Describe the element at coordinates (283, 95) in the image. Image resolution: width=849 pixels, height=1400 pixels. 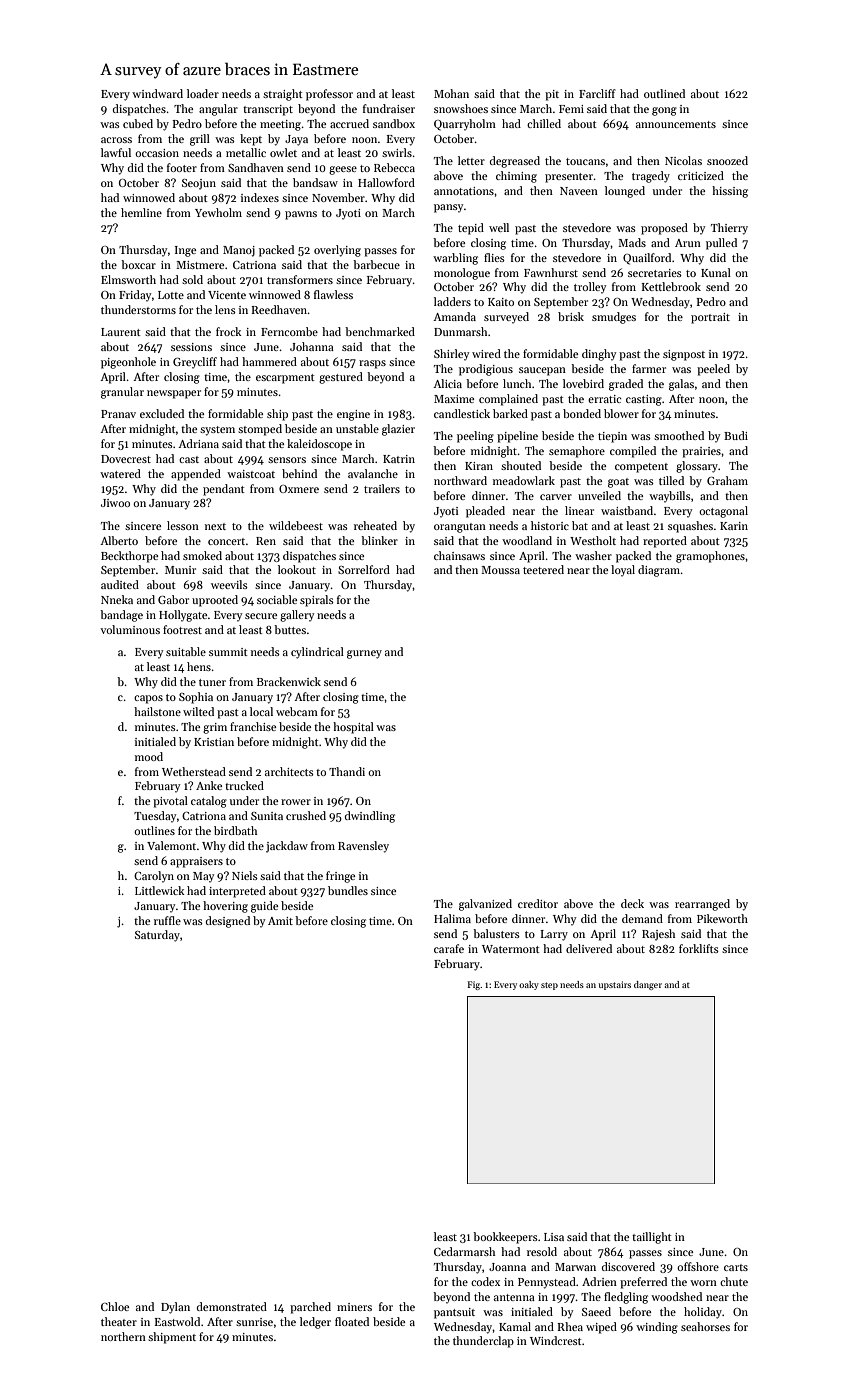
I see `straight` at that location.
